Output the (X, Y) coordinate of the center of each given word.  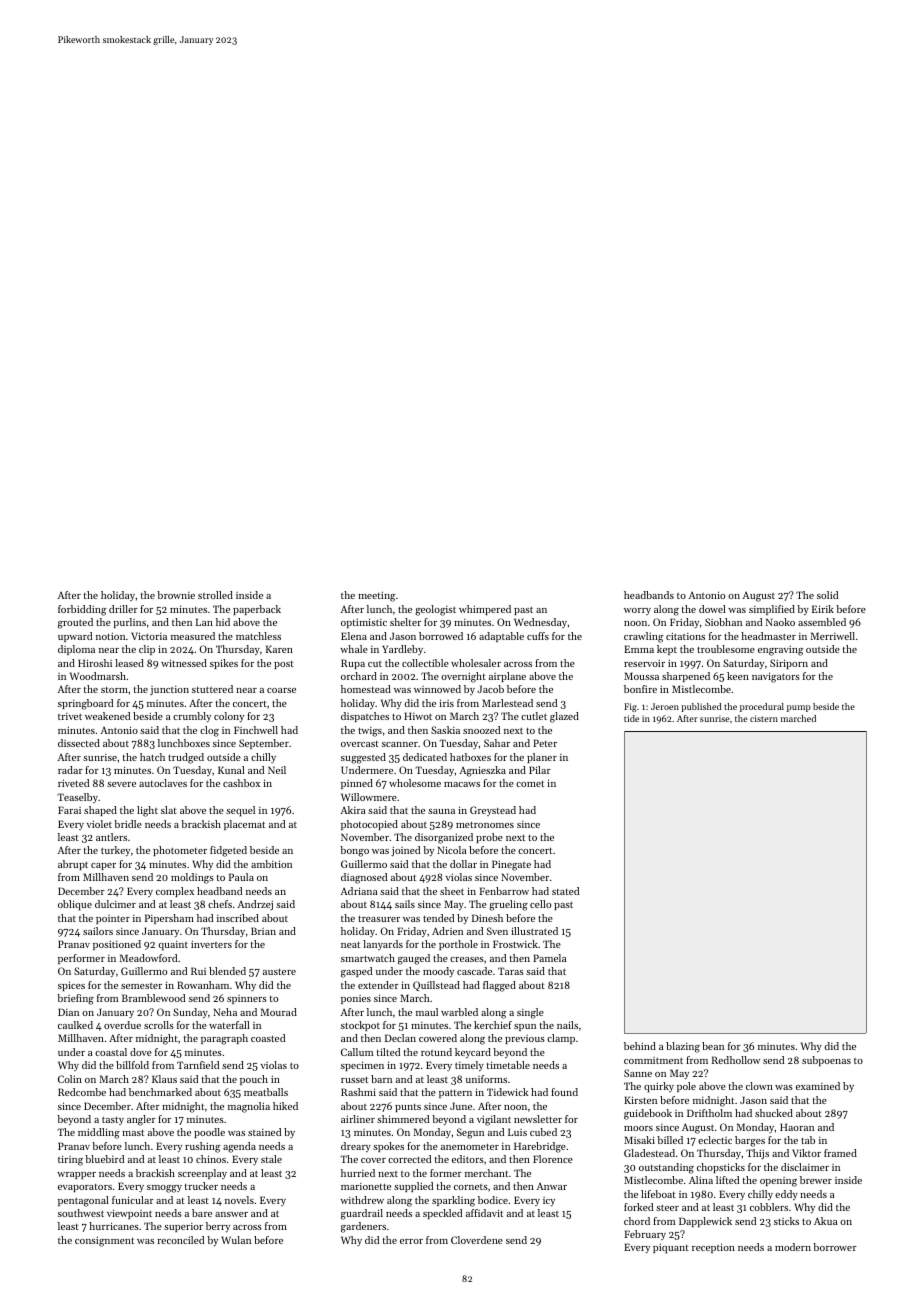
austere (279, 971)
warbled (459, 1012)
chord (637, 1221)
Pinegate (511, 865)
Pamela (550, 958)
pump (799, 708)
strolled (215, 595)
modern (793, 1247)
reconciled (180, 1240)
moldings (192, 878)
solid (827, 595)
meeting (377, 596)
